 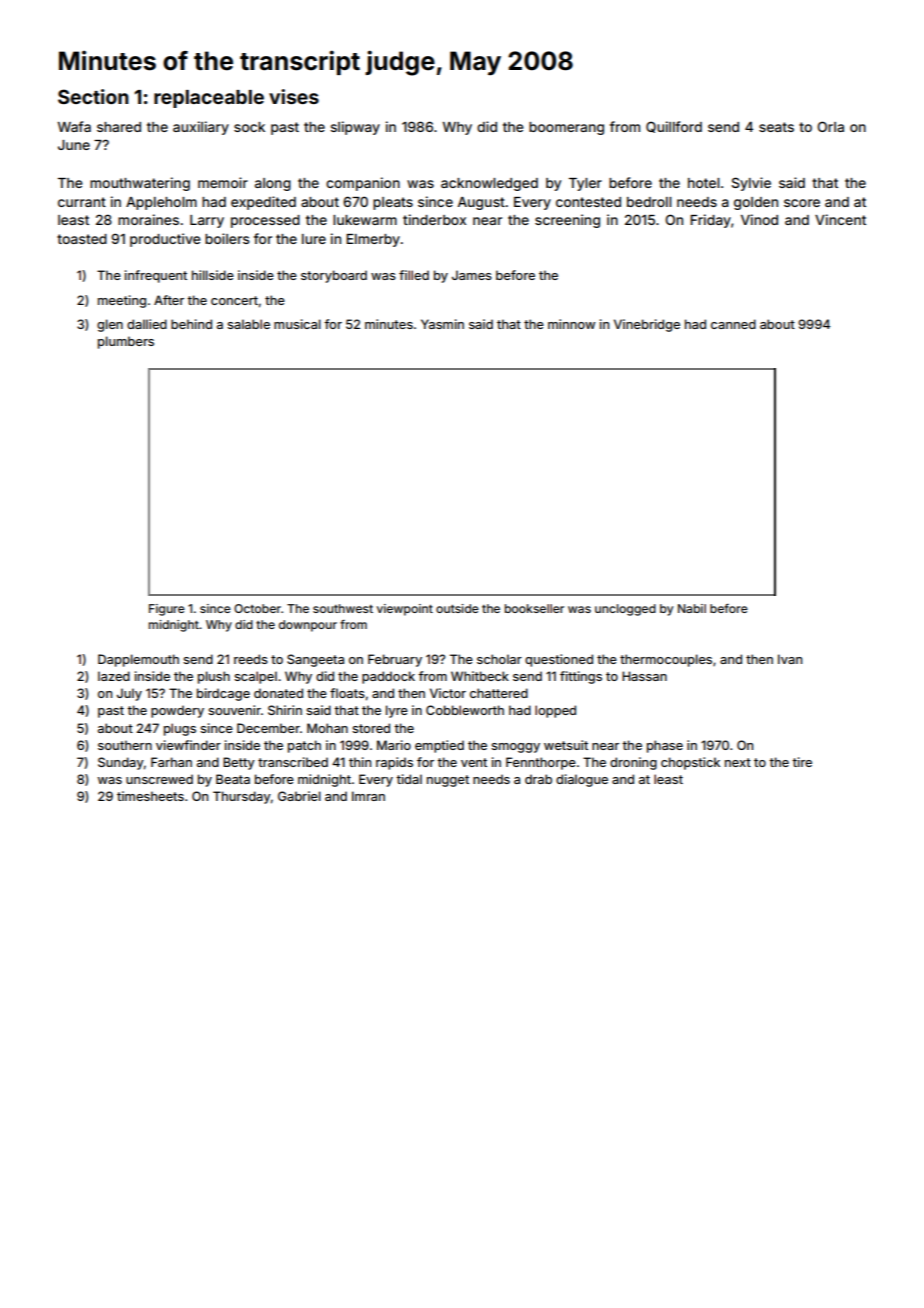 I want to click on pleats, so click(x=393, y=203).
